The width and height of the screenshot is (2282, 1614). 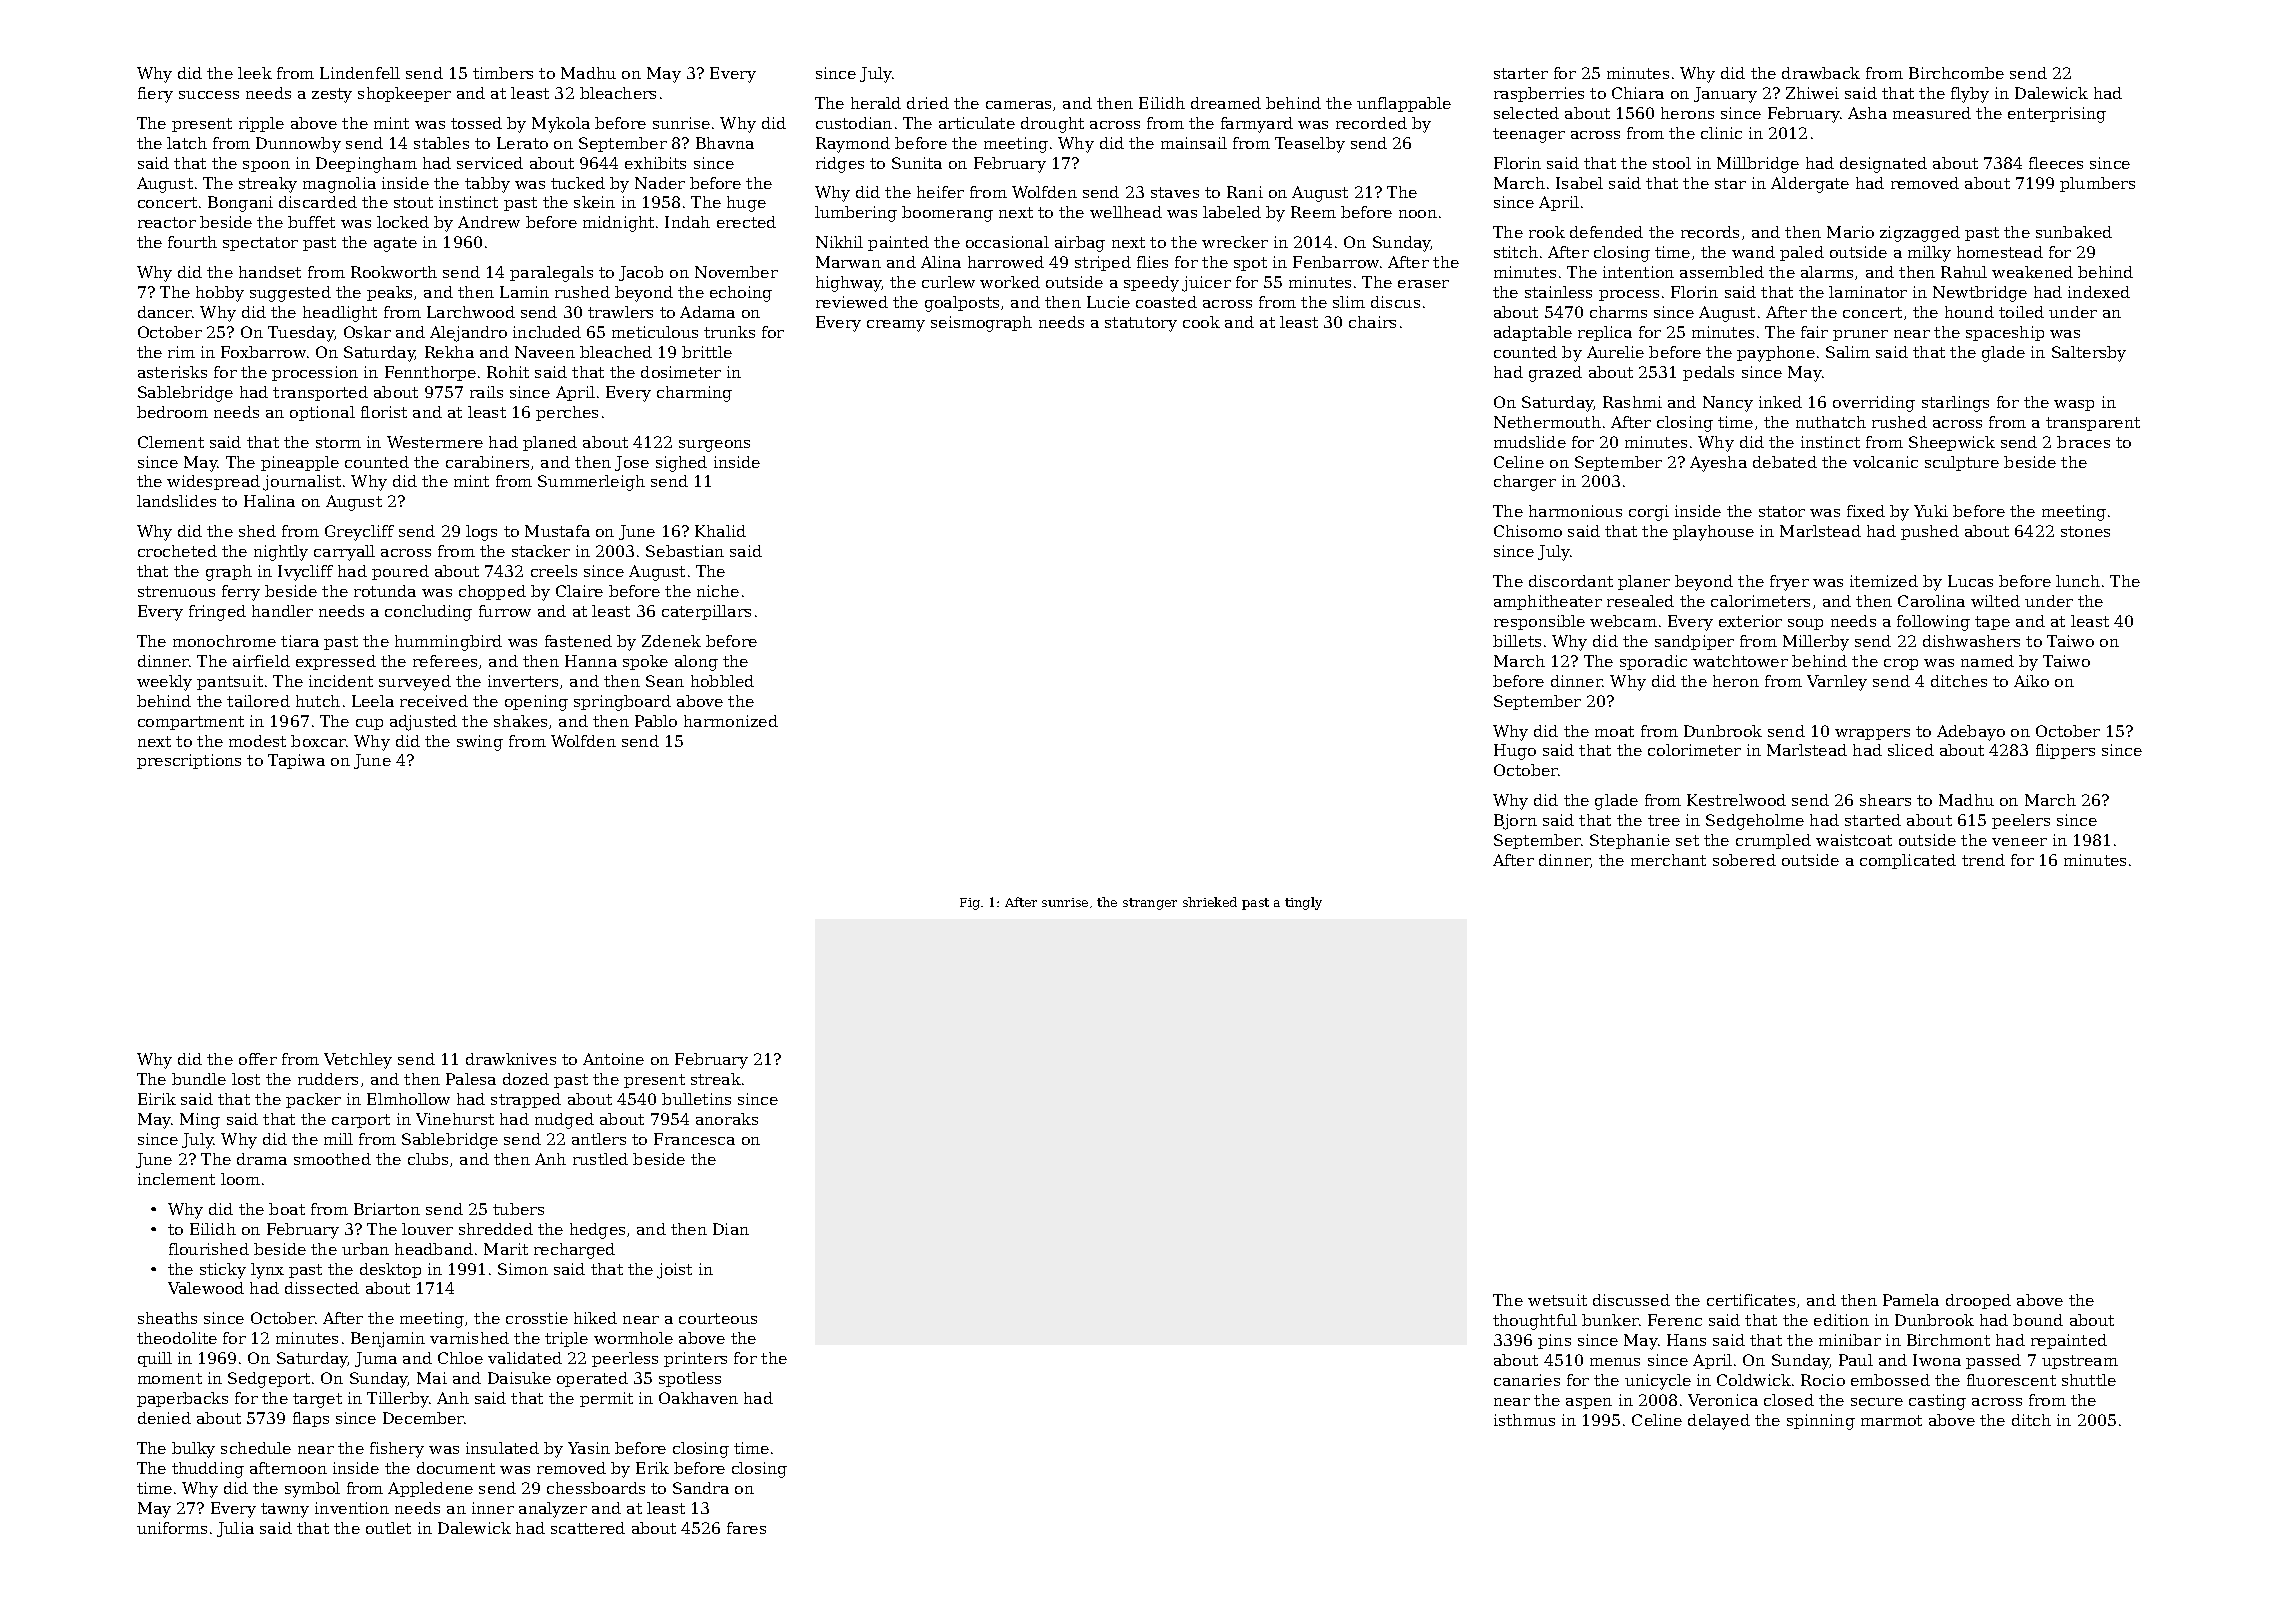 What do you see at coordinates (1751, 1300) in the screenshot?
I see `certificates` at bounding box center [1751, 1300].
